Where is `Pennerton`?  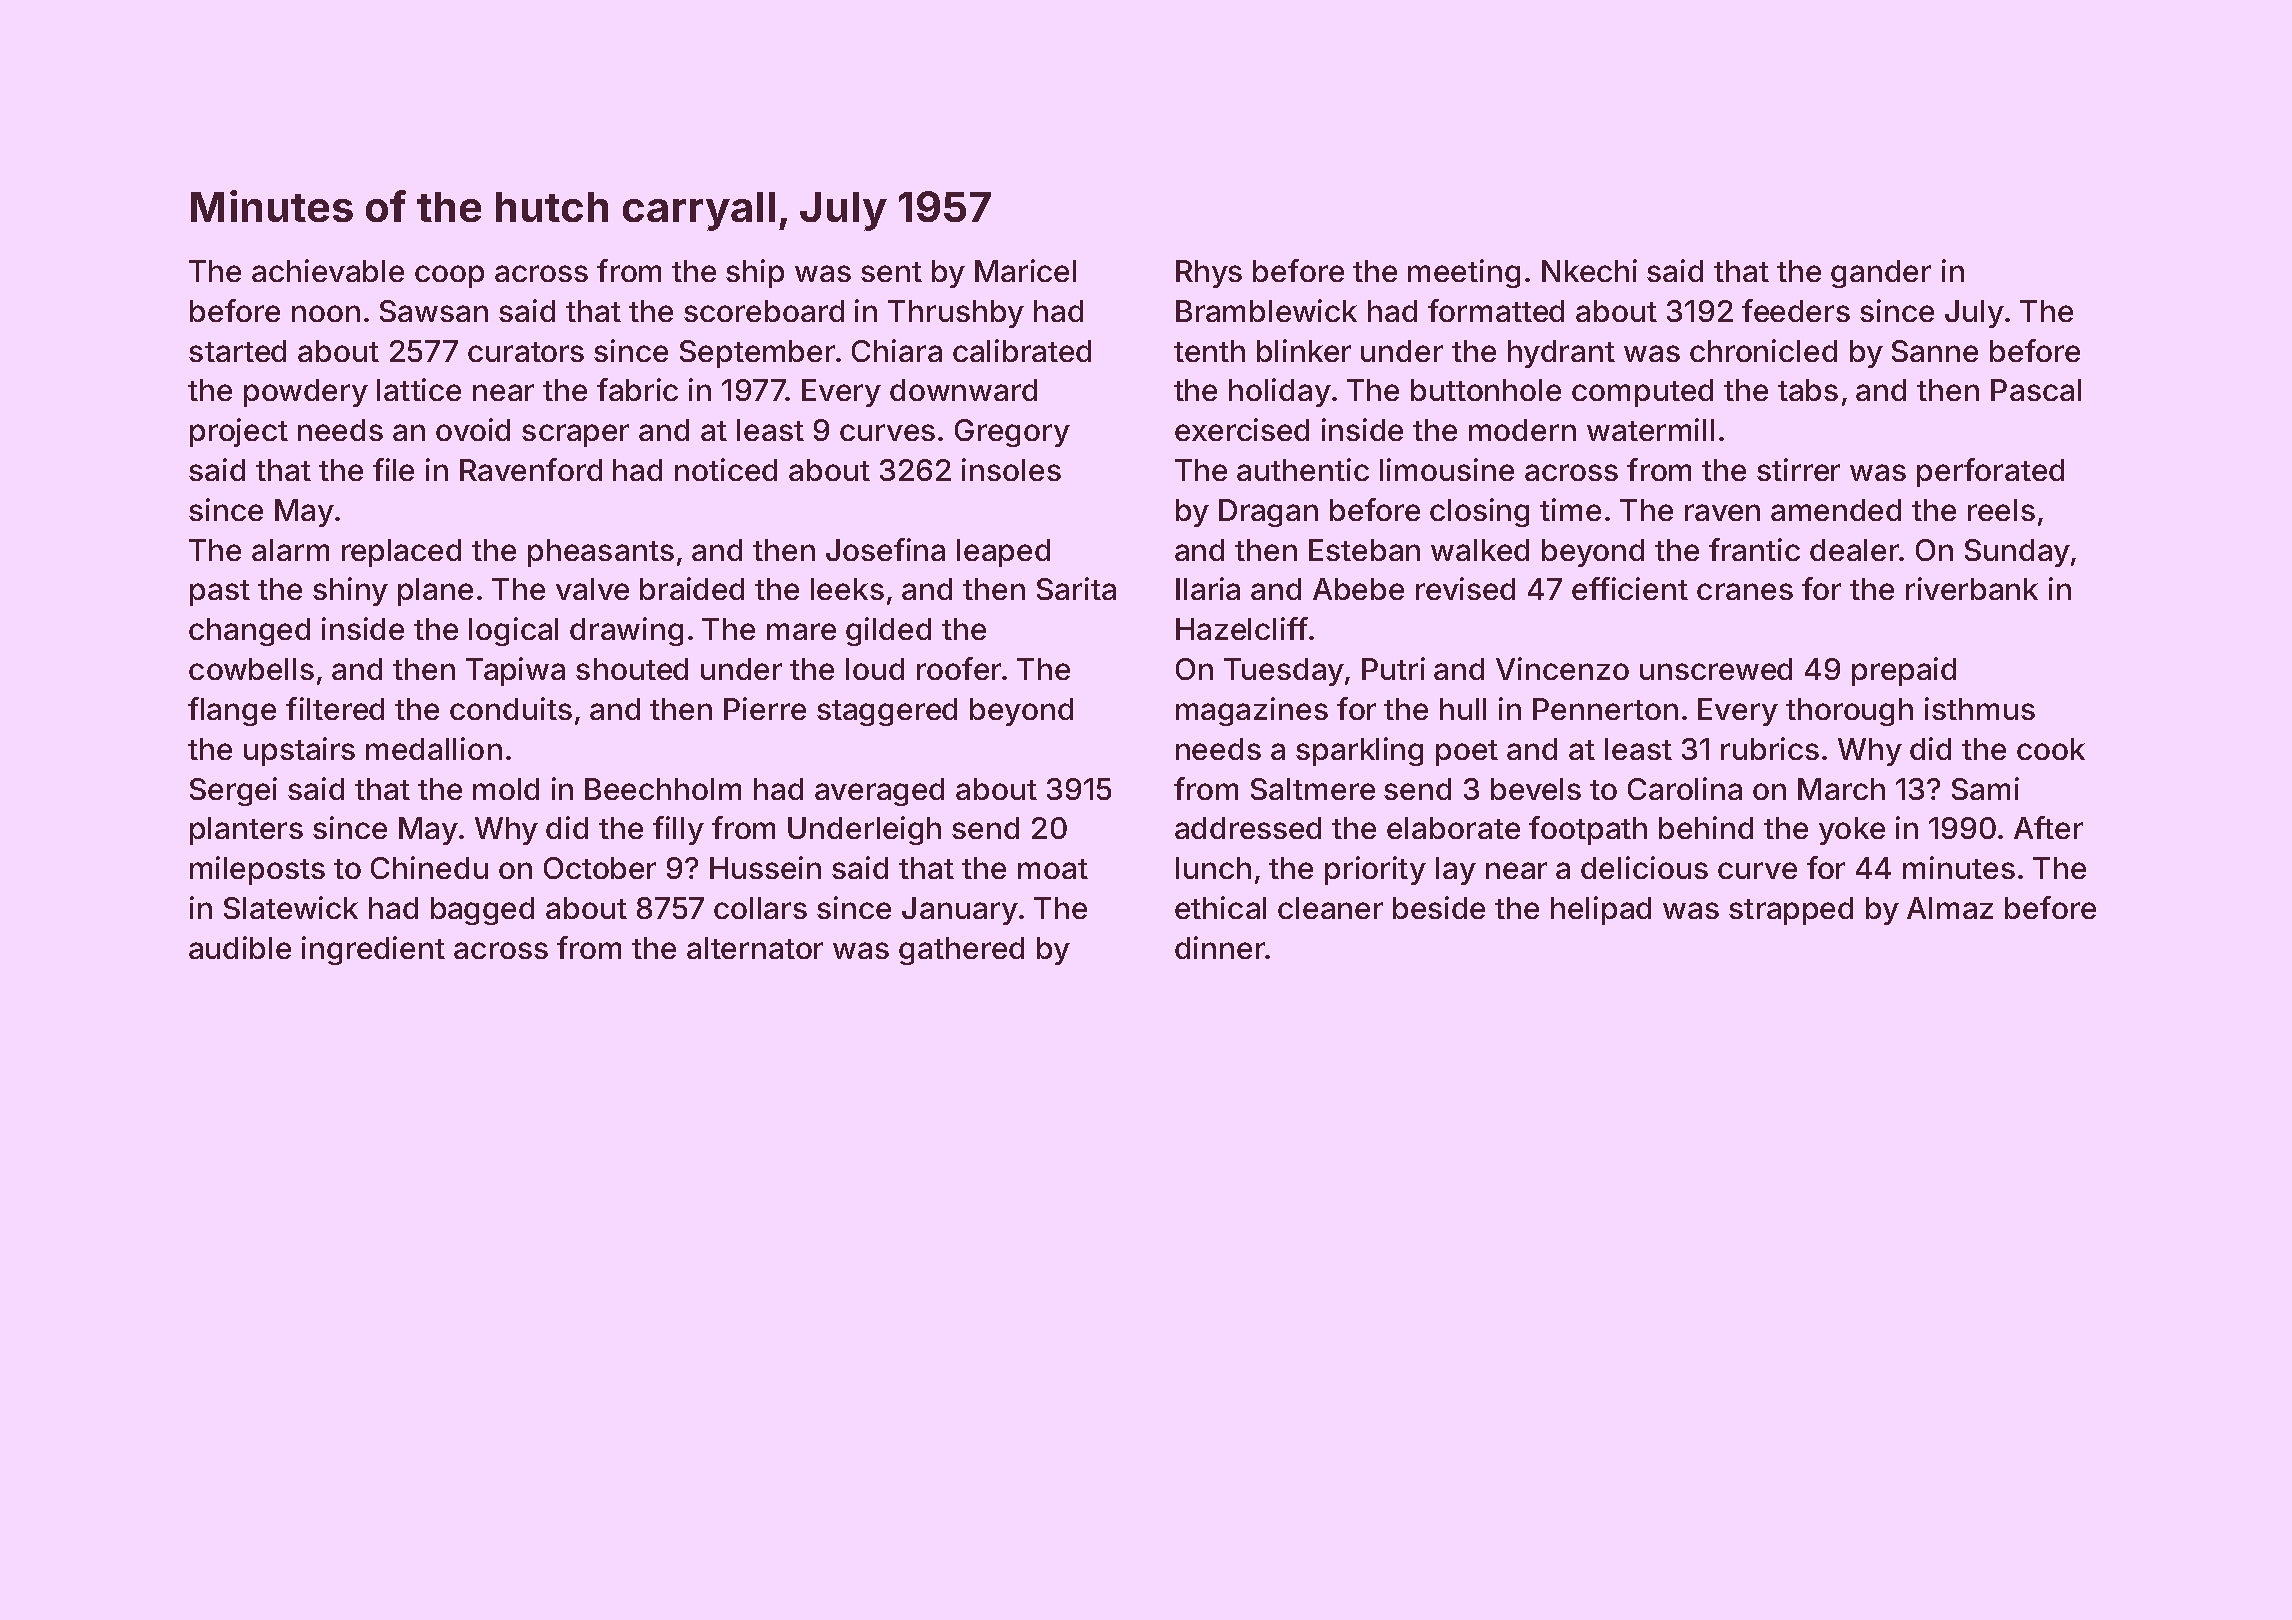 Pennerton is located at coordinates (1605, 709).
